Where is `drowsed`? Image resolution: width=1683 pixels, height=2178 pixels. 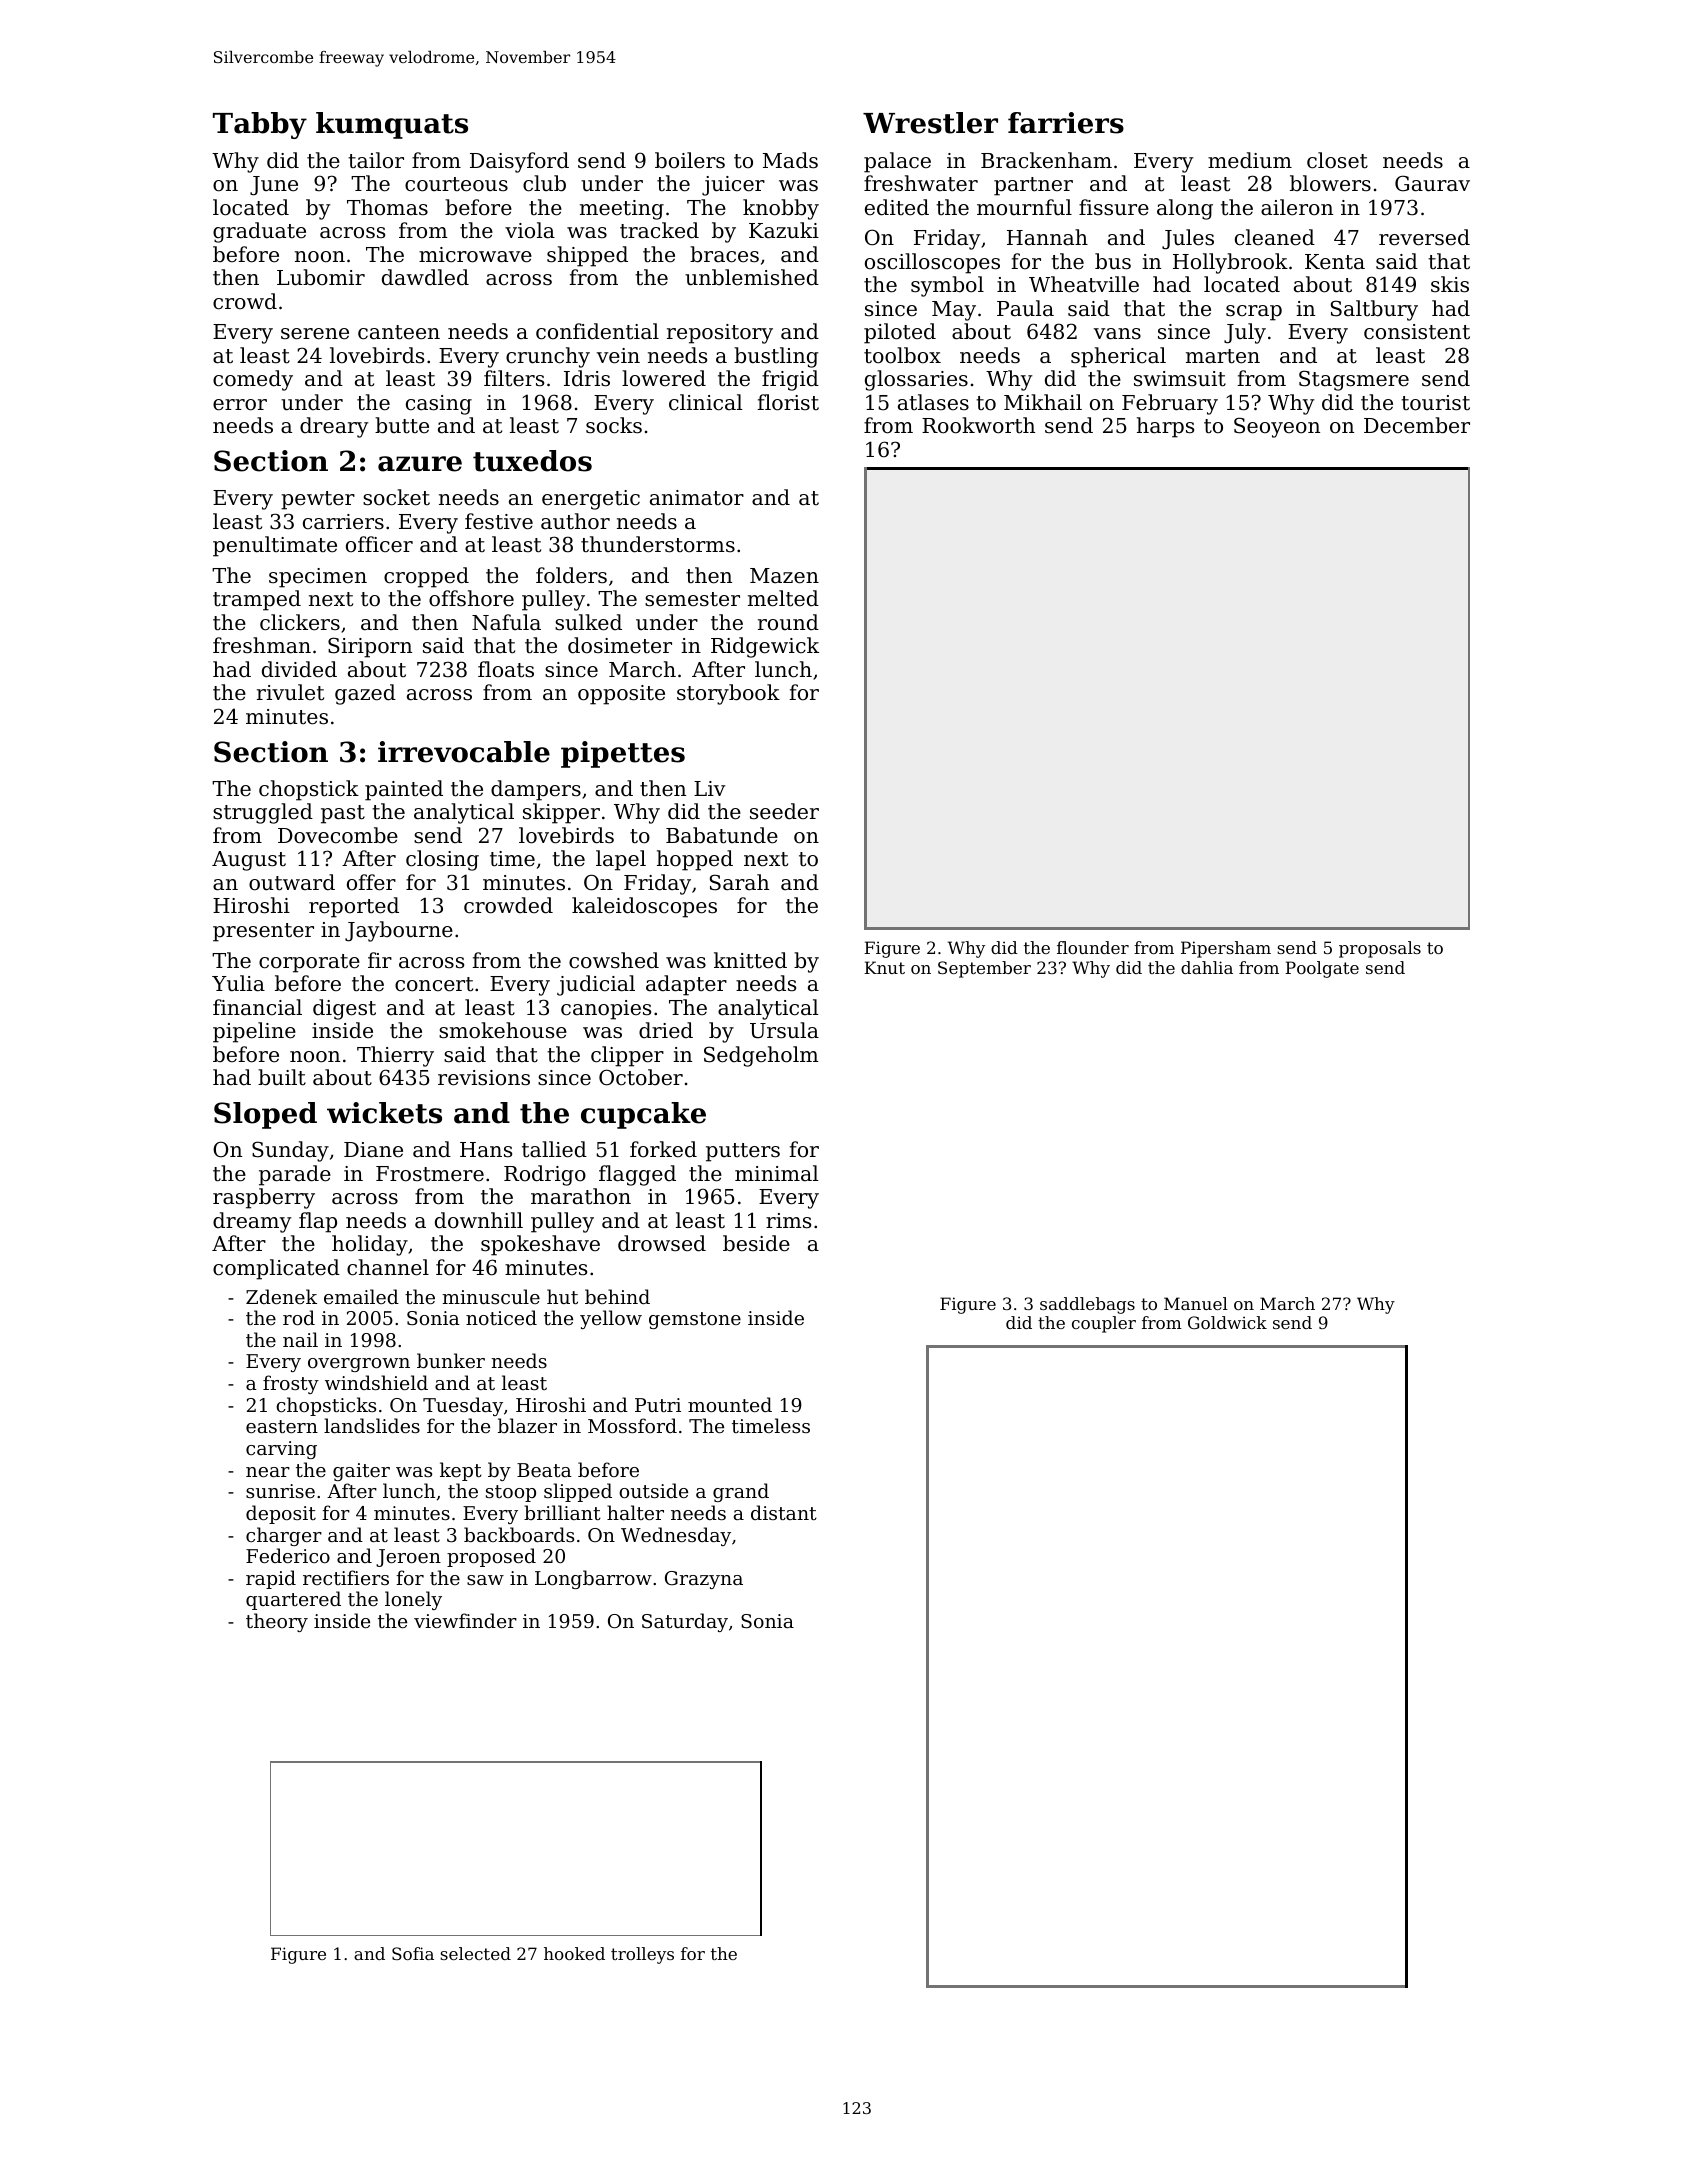
drowsed is located at coordinates (662, 1243).
